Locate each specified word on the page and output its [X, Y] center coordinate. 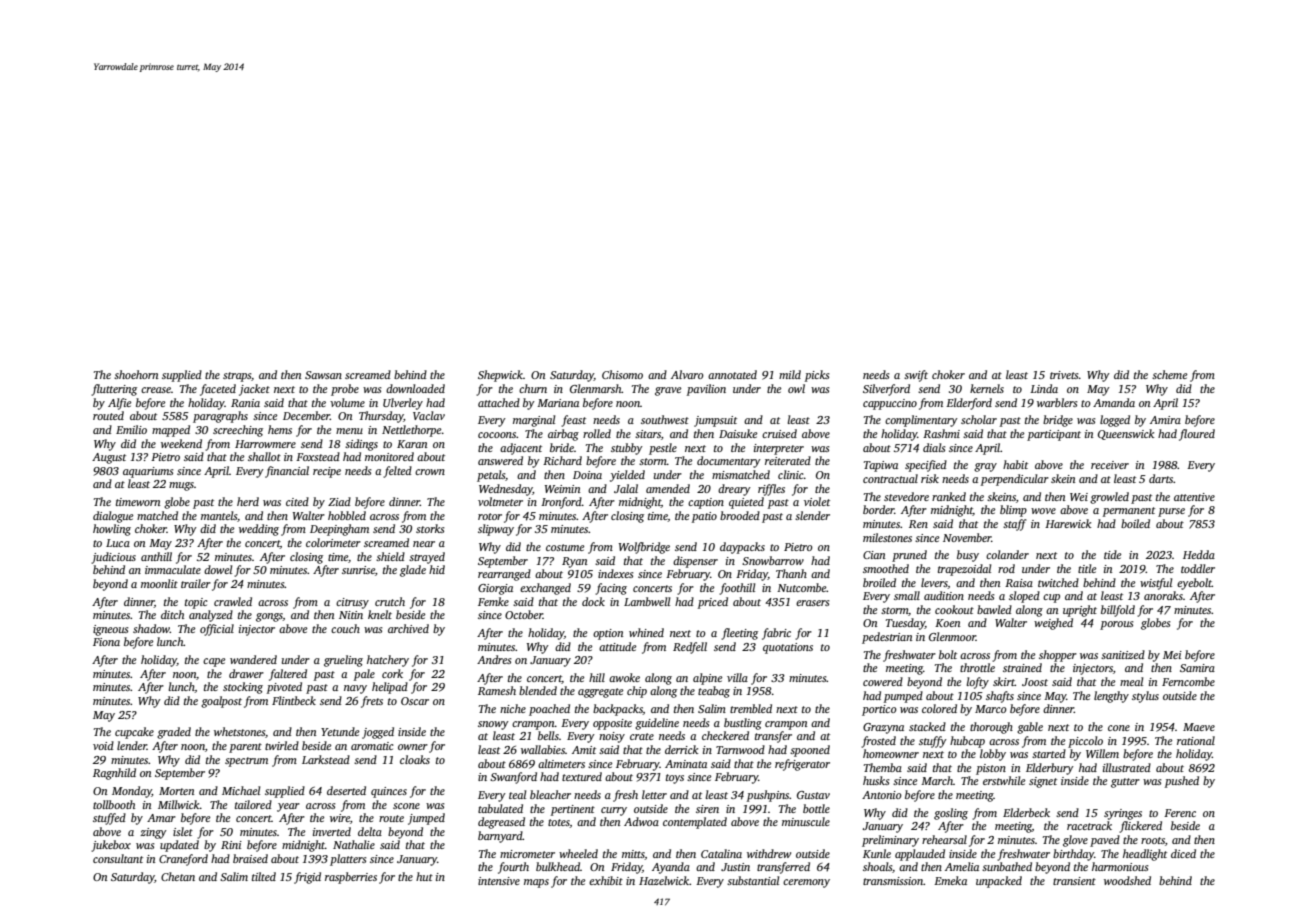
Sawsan [323, 375]
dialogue [113, 517]
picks [817, 376]
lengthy [1111, 697]
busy [968, 556]
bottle [816, 808]
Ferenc [1180, 813]
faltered [288, 675]
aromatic [372, 746]
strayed [427, 558]
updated [179, 846]
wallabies [543, 749]
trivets [1064, 375]
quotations [788, 648]
